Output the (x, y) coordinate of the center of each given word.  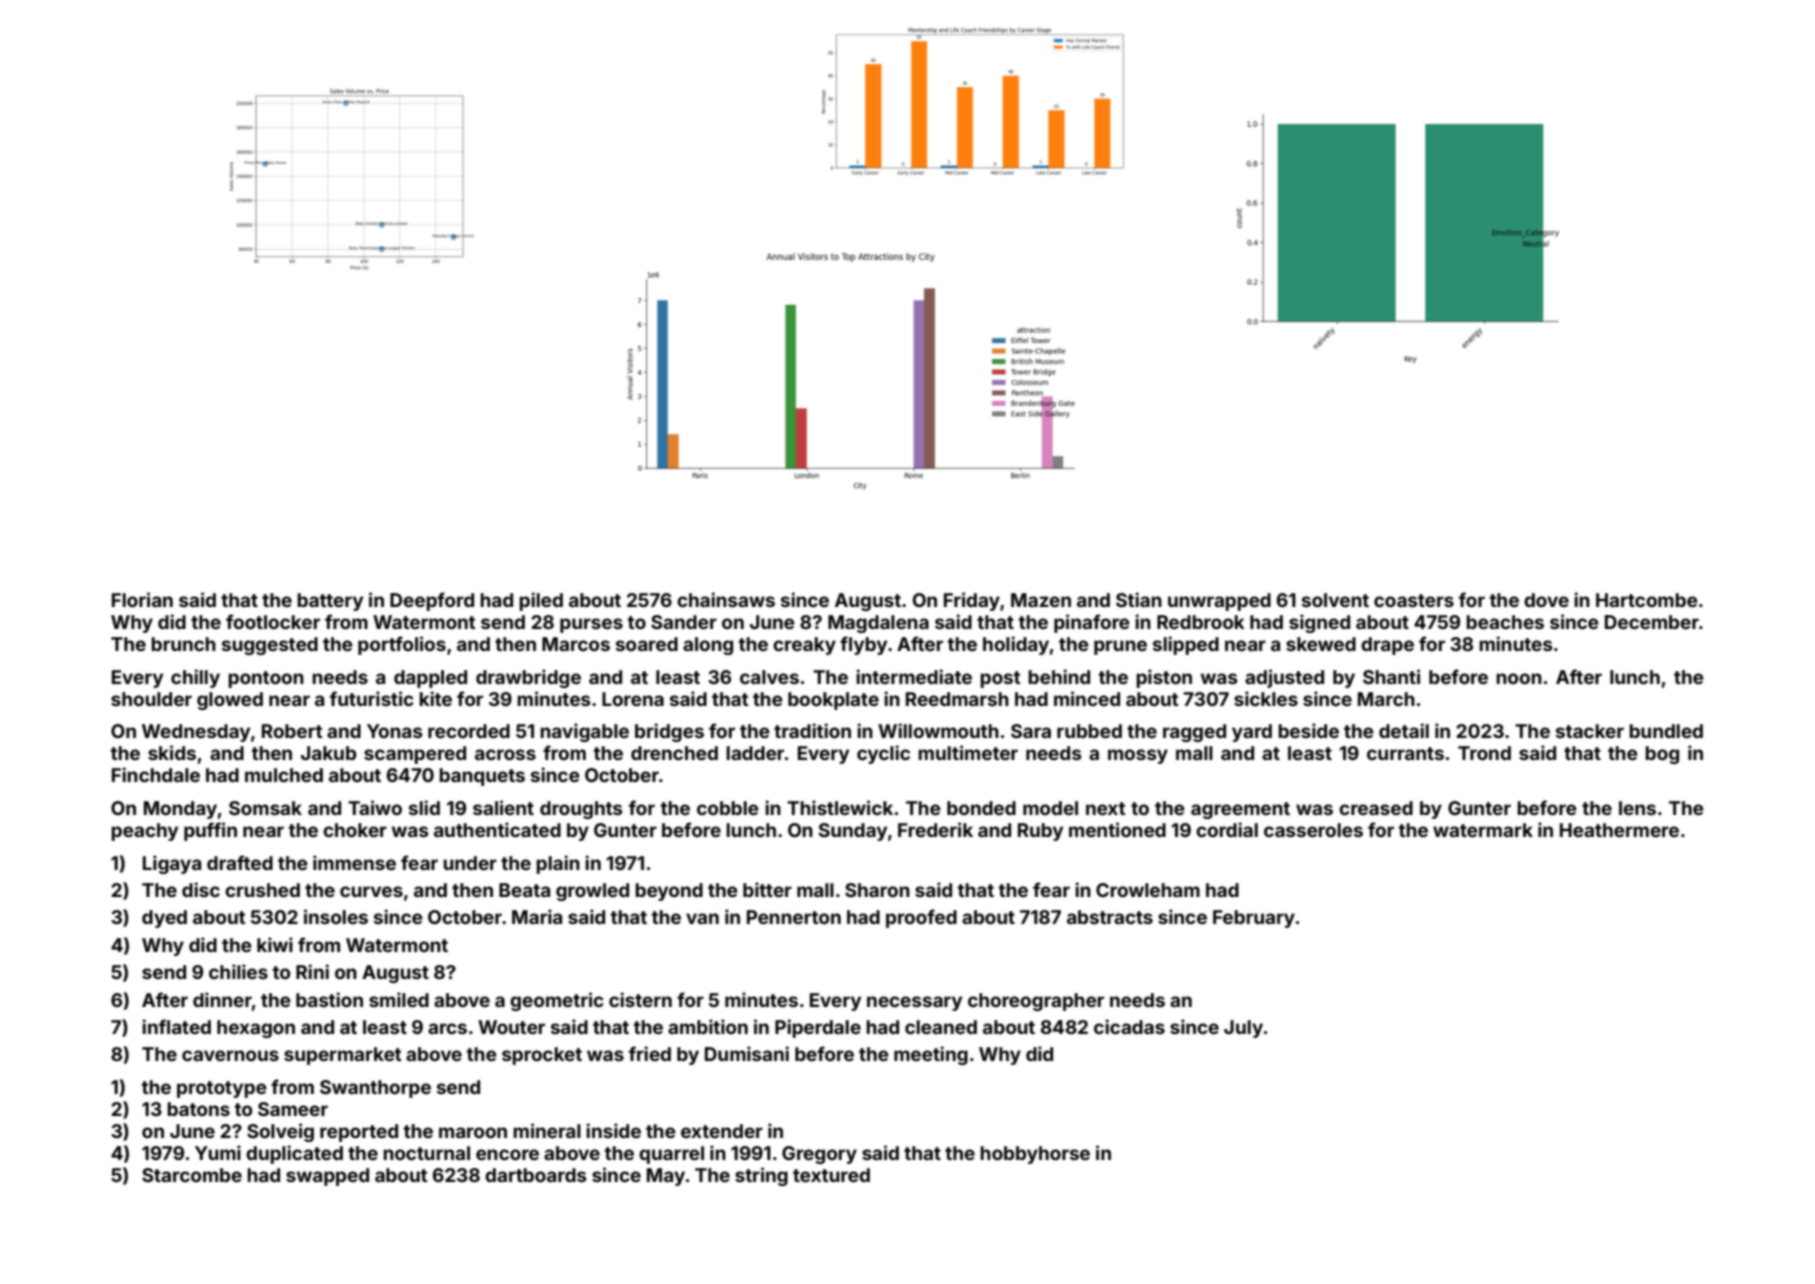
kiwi (275, 944)
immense (354, 862)
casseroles (1313, 830)
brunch (183, 644)
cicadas (1129, 1026)
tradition (812, 730)
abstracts (1110, 917)
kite (435, 698)
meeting (931, 1055)
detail (1404, 730)
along (708, 646)
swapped (327, 1177)
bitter (767, 889)
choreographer (1036, 1002)
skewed (1321, 644)
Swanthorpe (375, 1089)
